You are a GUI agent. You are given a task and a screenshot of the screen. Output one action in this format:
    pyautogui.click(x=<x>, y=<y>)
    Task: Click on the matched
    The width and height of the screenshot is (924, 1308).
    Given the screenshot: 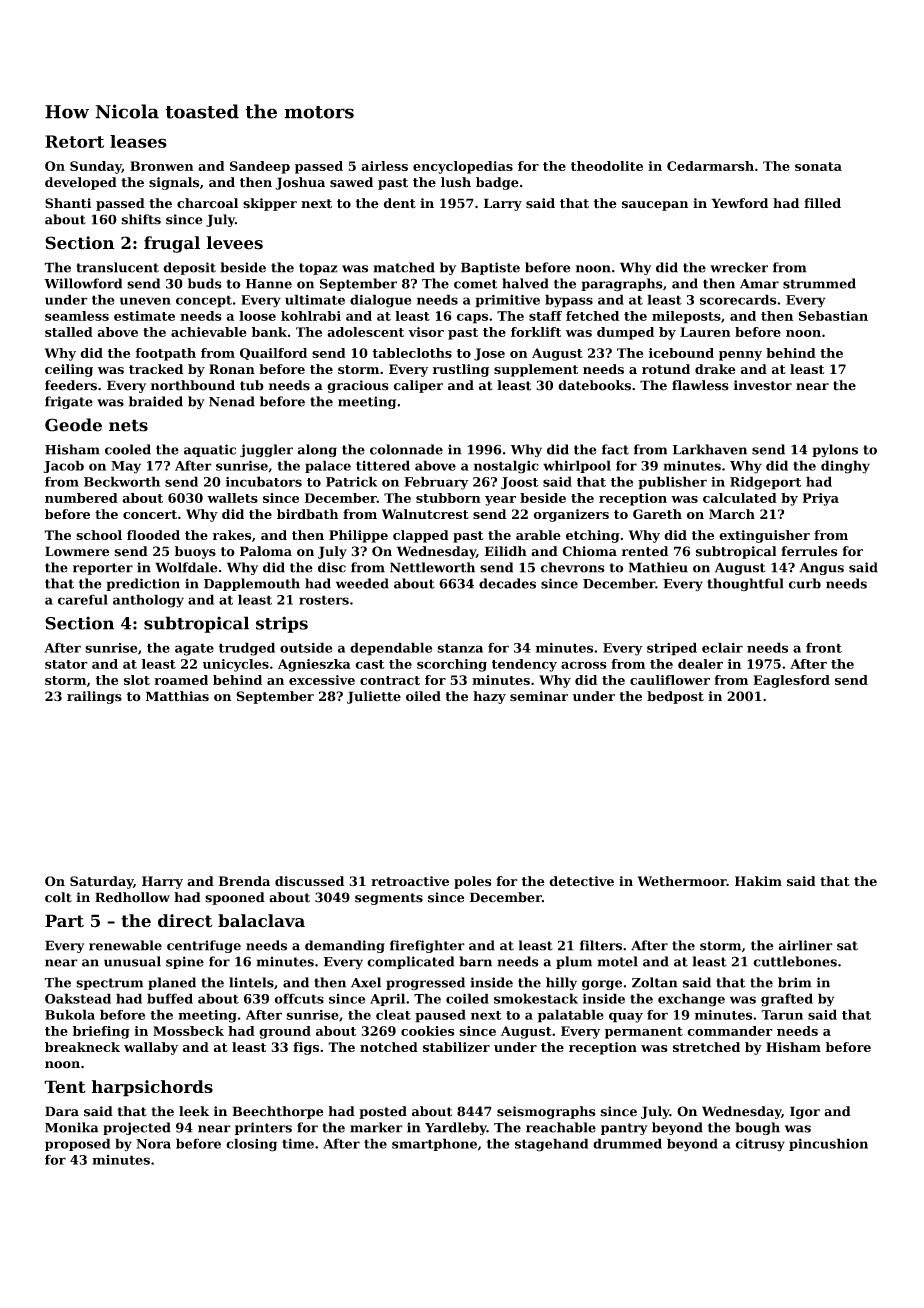 What is the action you would take?
    pyautogui.click(x=404, y=267)
